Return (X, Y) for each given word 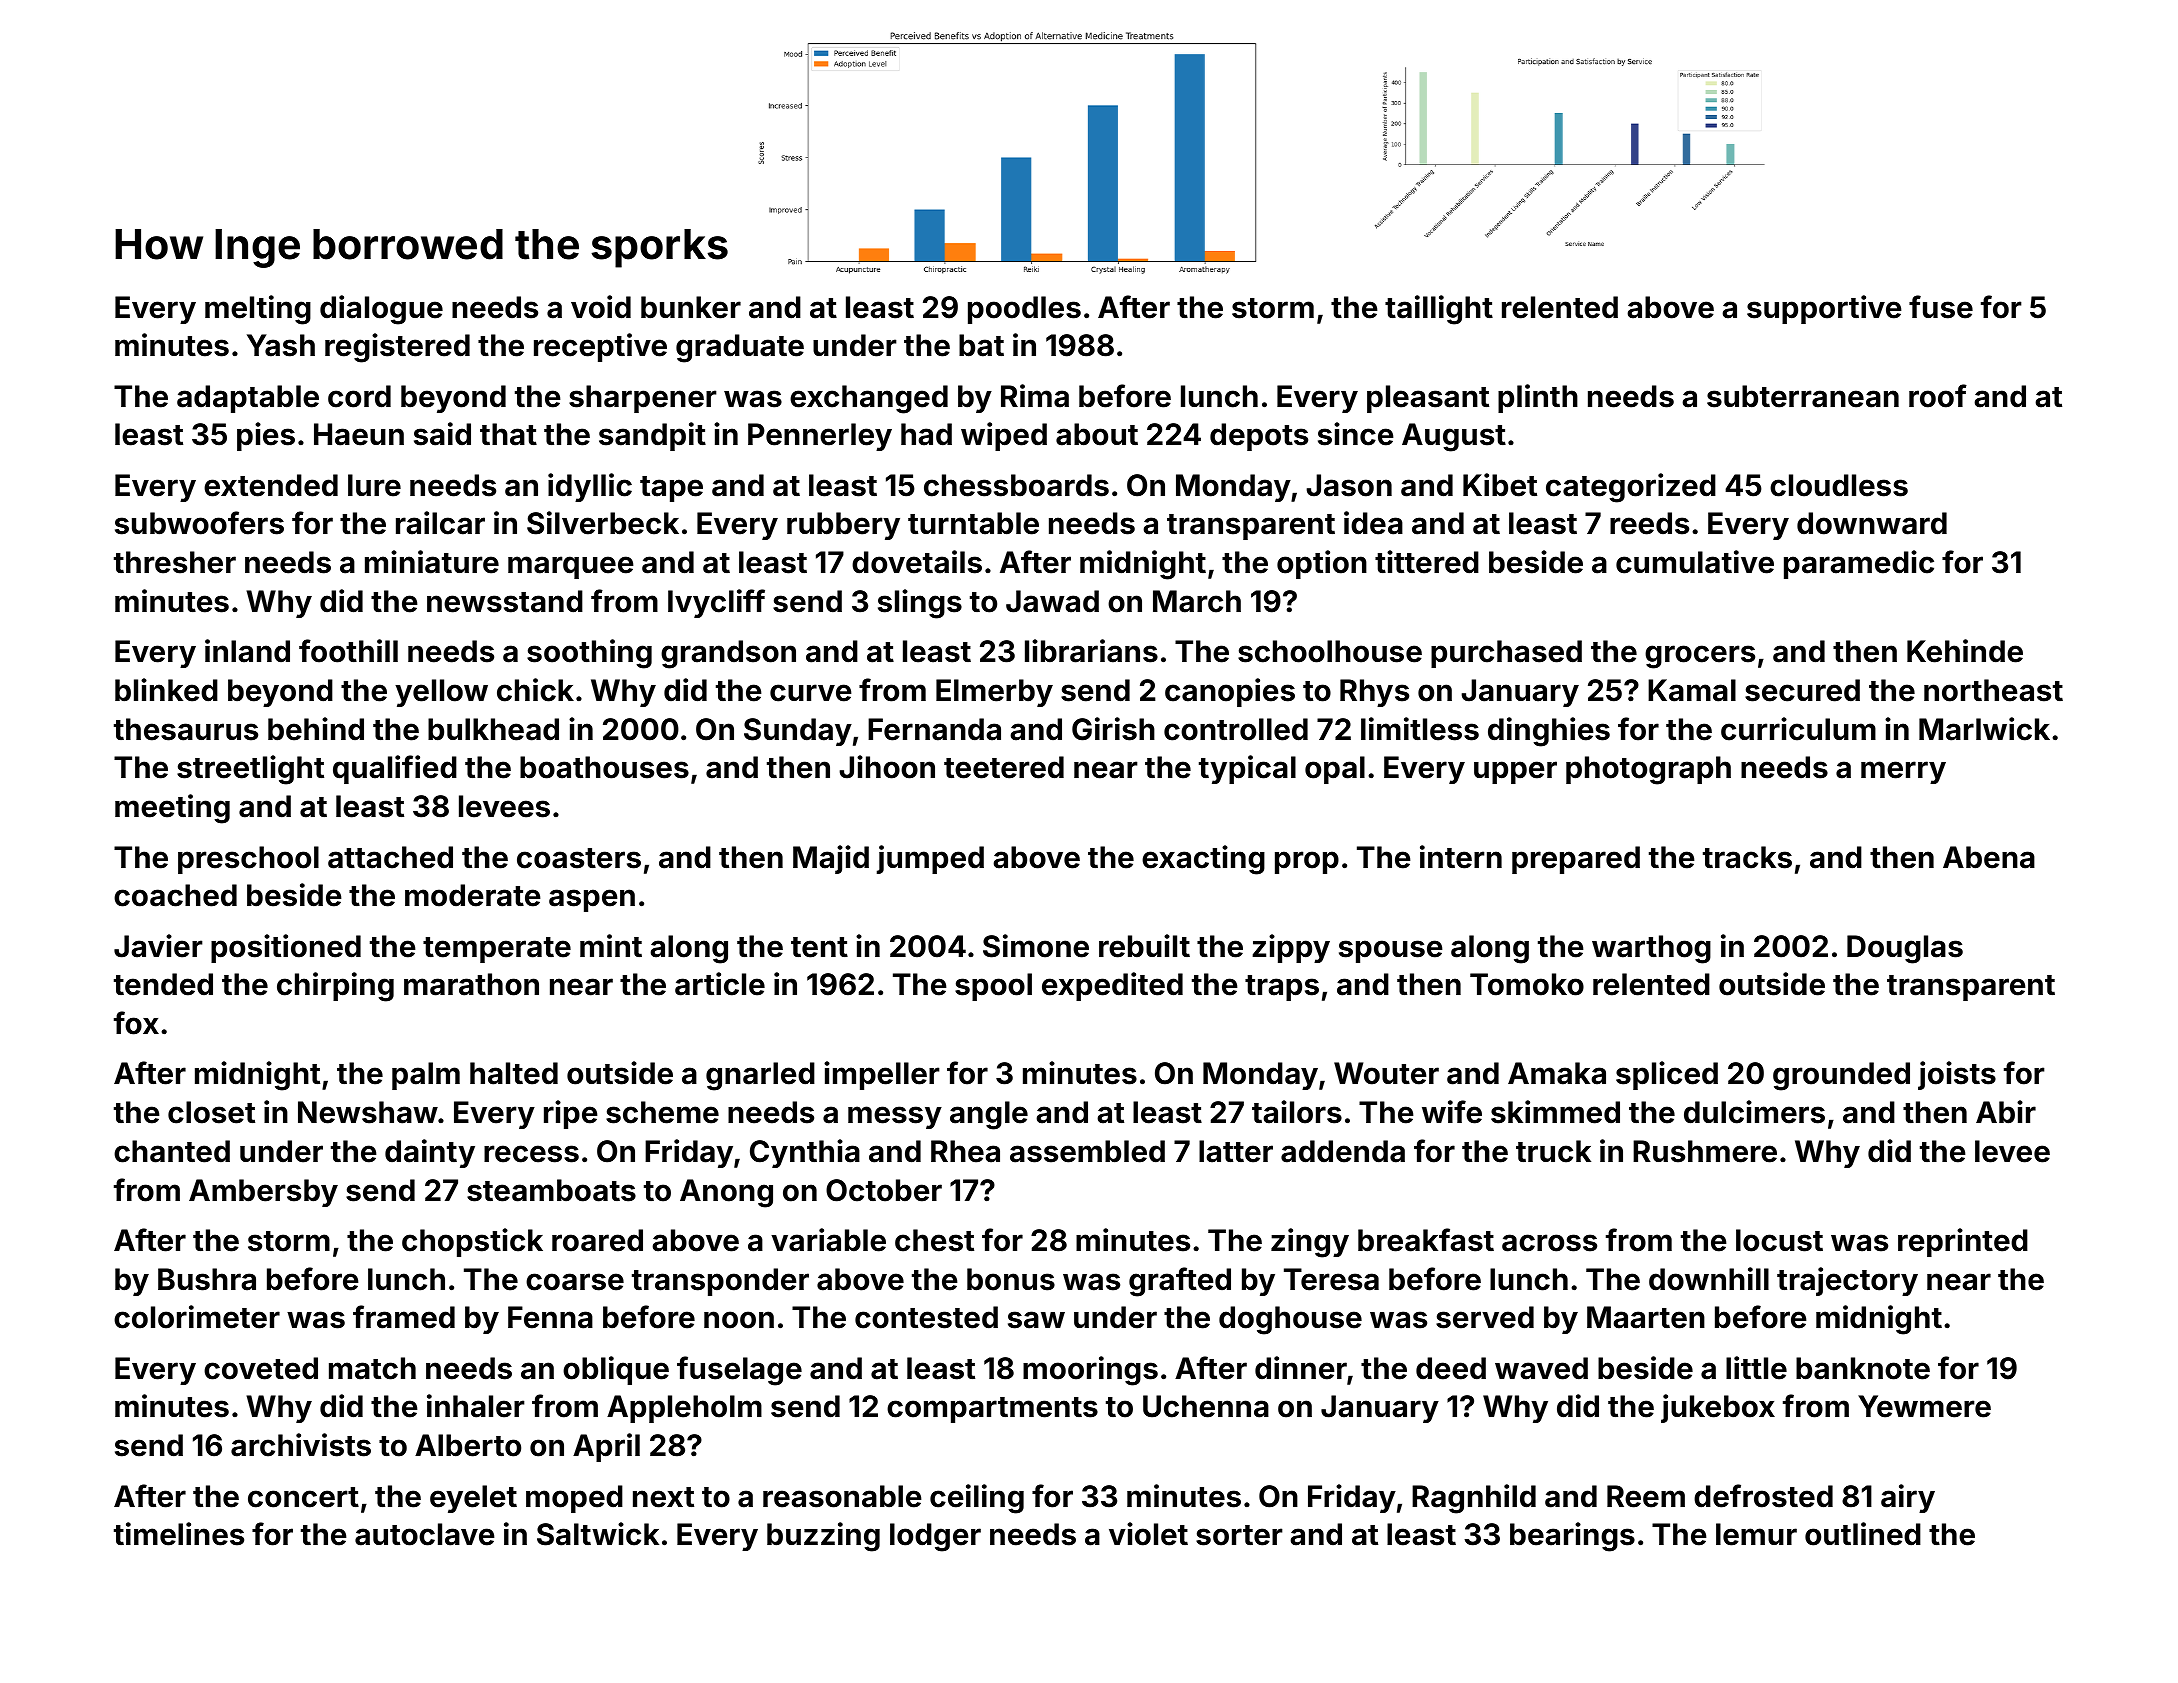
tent (819, 947)
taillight (1439, 310)
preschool (248, 860)
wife (1452, 1112)
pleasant (1428, 399)
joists (1957, 1075)
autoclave (425, 1534)
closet (211, 1112)
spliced (1667, 1075)
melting (258, 310)
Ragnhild (1474, 1499)
